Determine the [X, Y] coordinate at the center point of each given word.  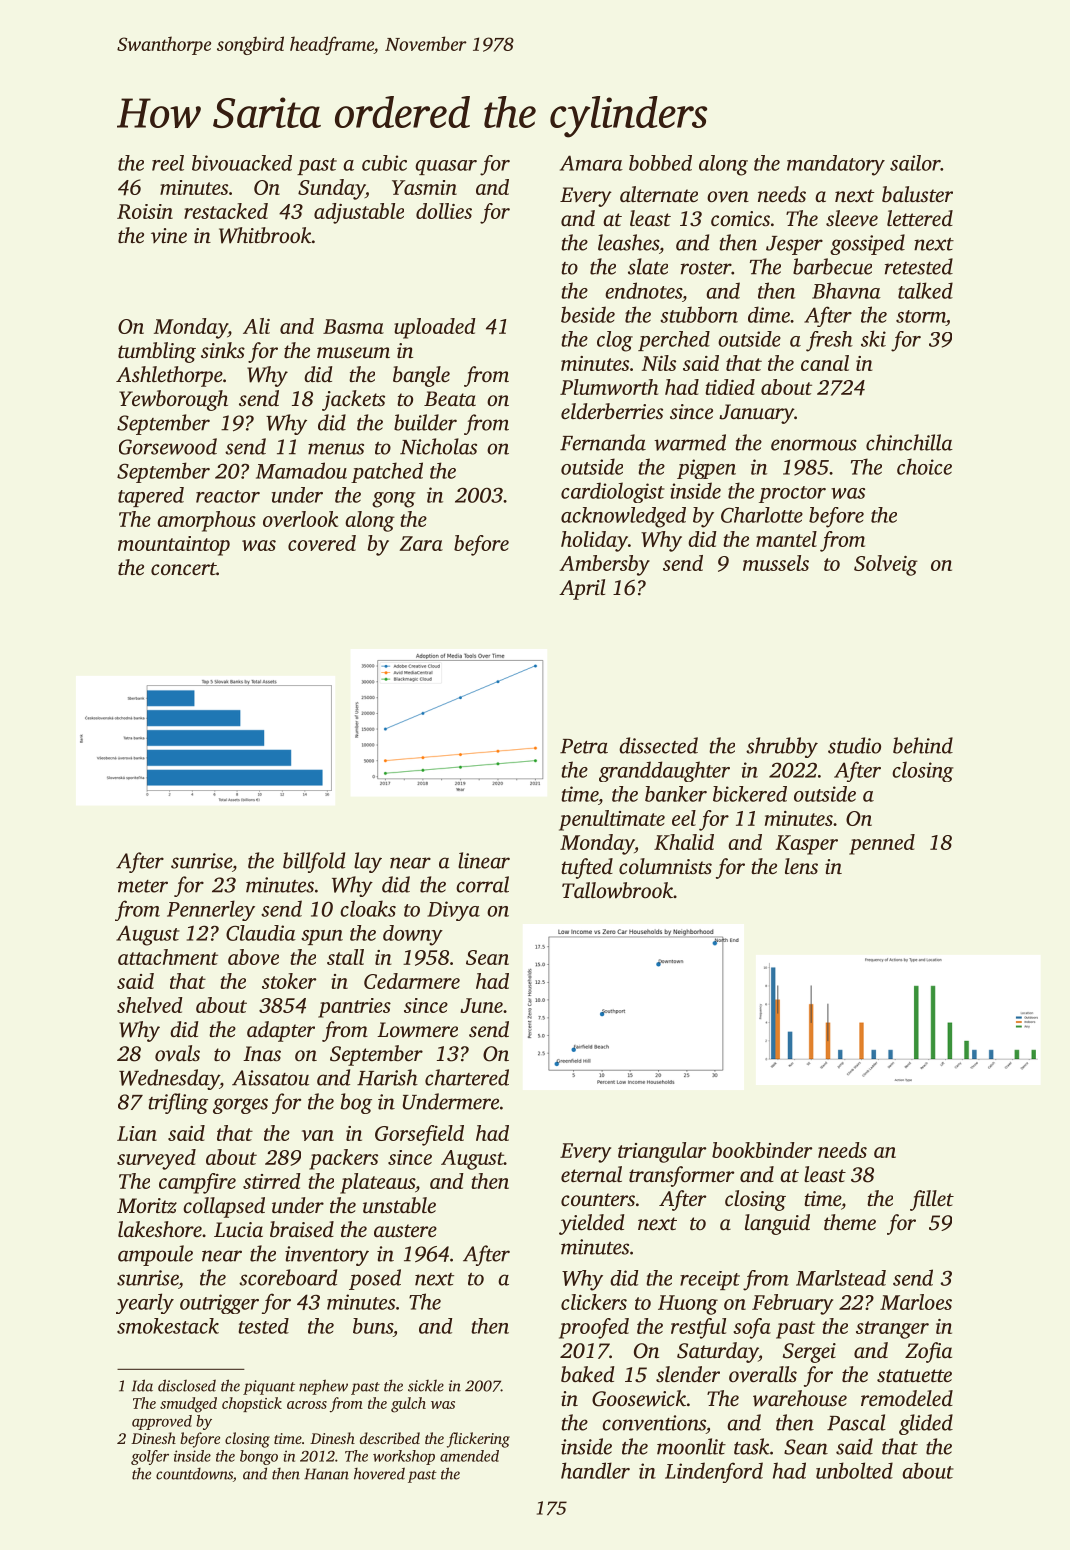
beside [588, 314]
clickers [594, 1302]
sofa [752, 1328]
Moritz [147, 1206]
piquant [269, 1387]
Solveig [886, 565]
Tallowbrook [617, 890]
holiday [594, 541]
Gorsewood [168, 446]
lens [801, 866]
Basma [353, 326]
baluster [917, 194]
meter [143, 886]
